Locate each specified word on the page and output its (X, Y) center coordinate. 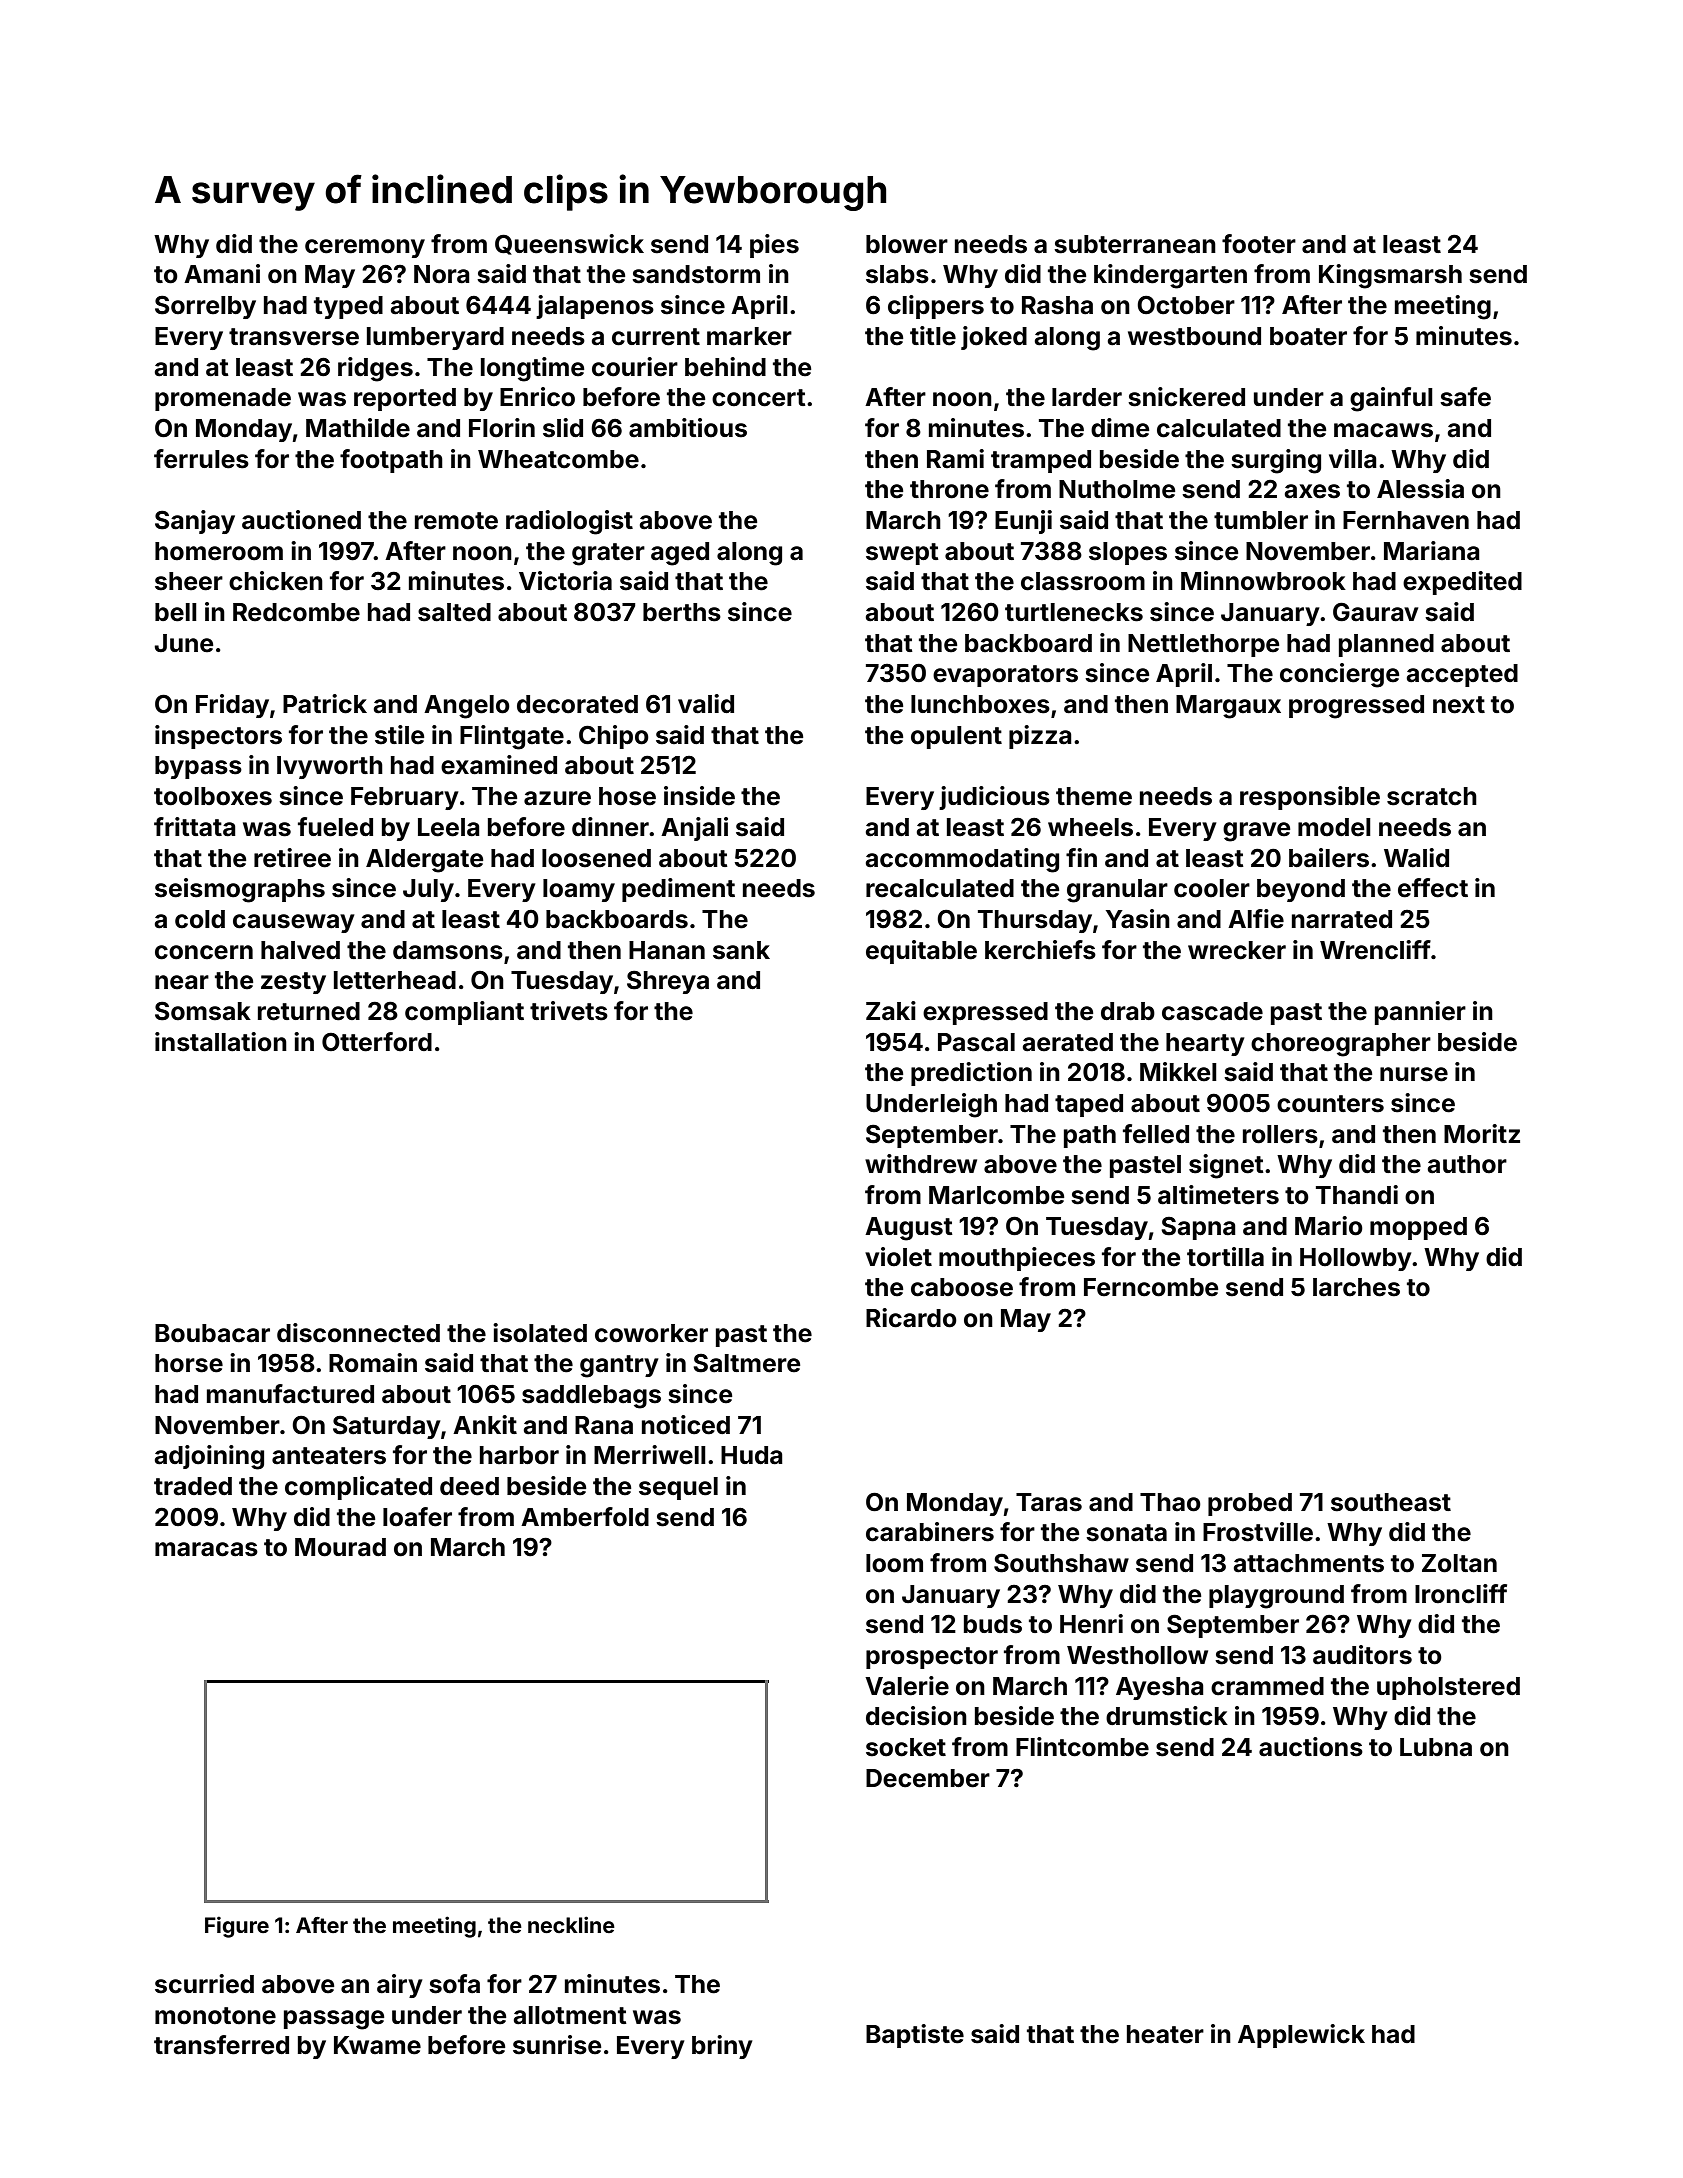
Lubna (1436, 1747)
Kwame (377, 2045)
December (928, 1778)
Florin (502, 428)
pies (774, 246)
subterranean (1135, 244)
